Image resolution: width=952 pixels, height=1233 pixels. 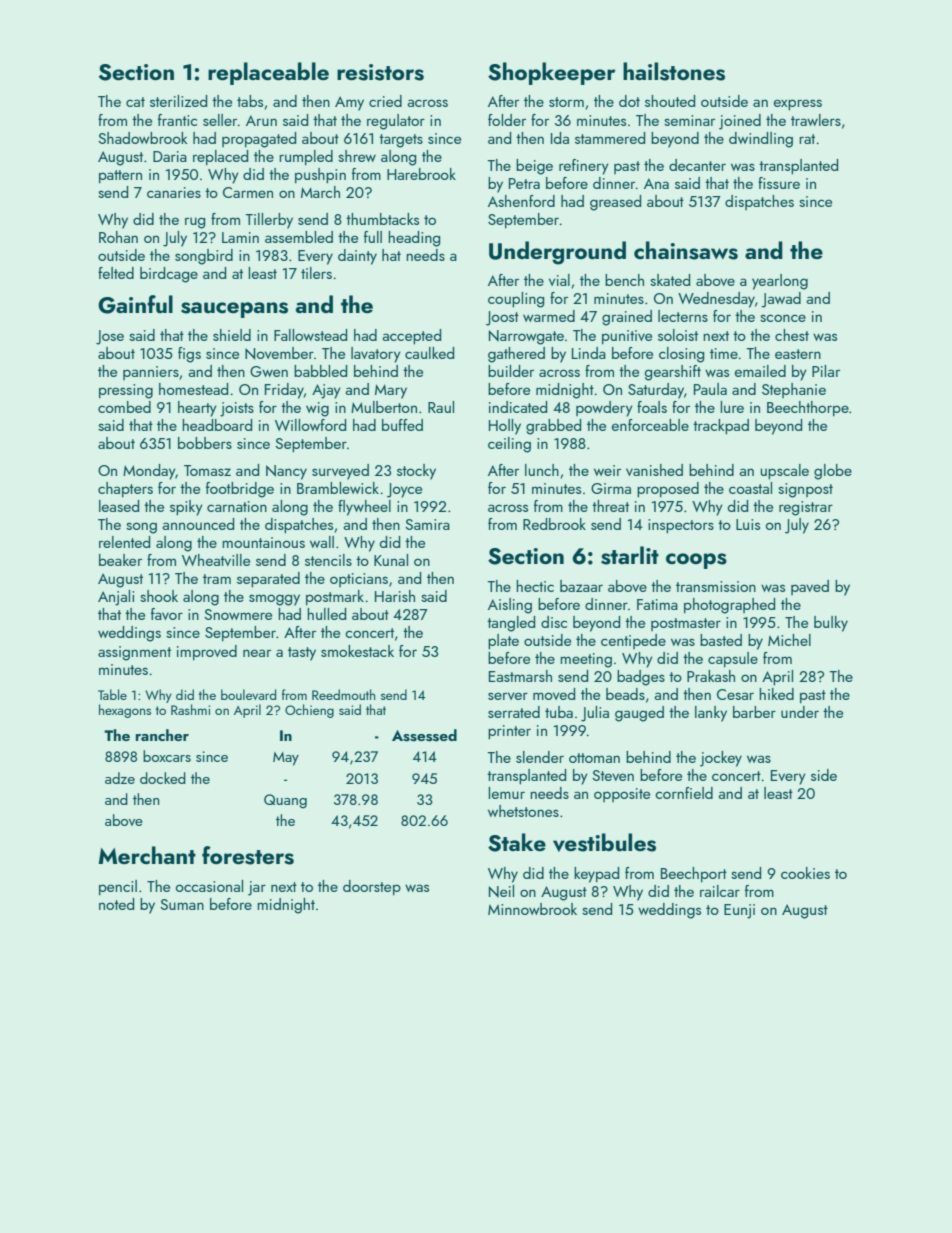 I want to click on decanter, so click(x=697, y=165).
